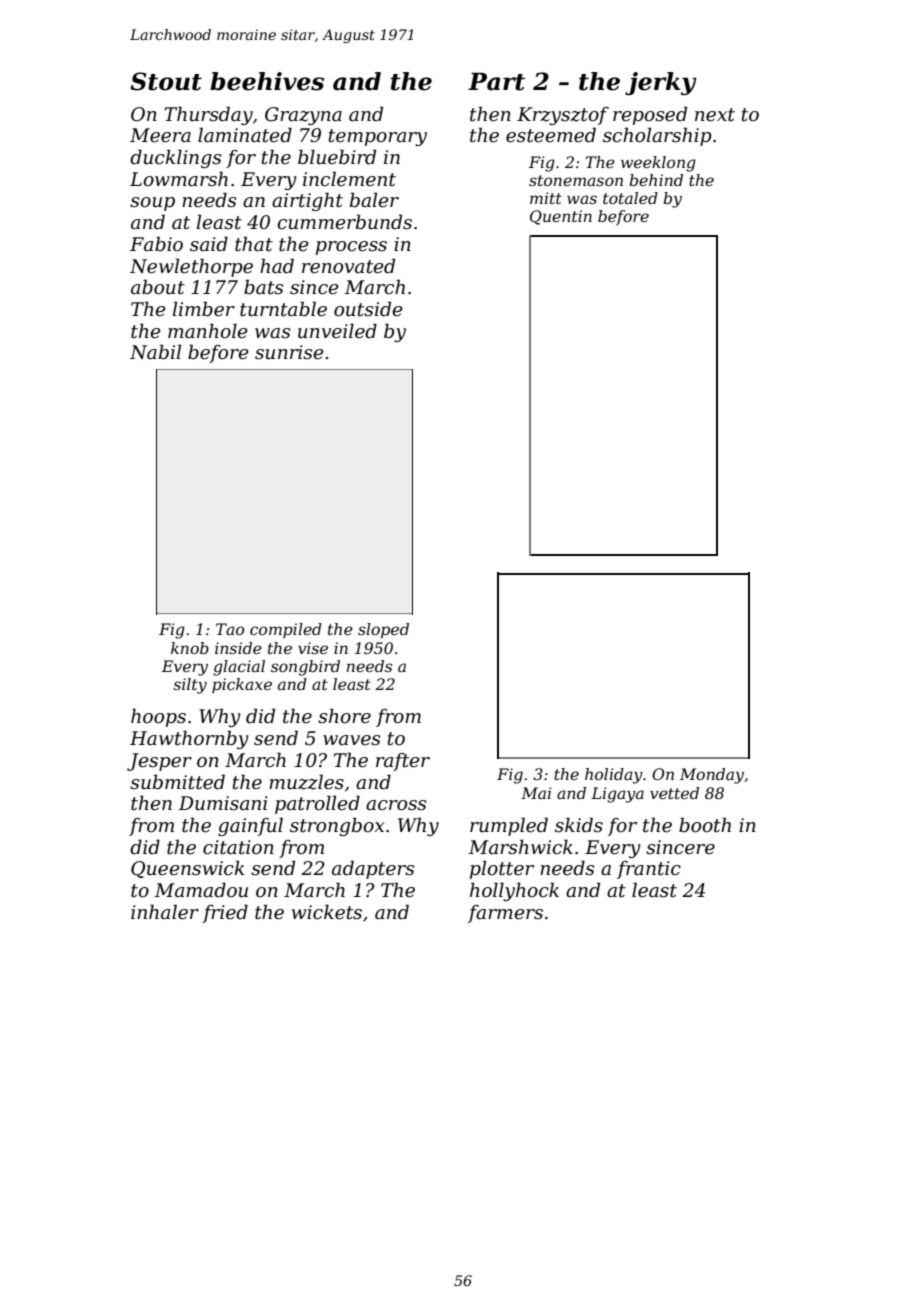 Image resolution: width=908 pixels, height=1316 pixels. I want to click on esteemed, so click(551, 135).
